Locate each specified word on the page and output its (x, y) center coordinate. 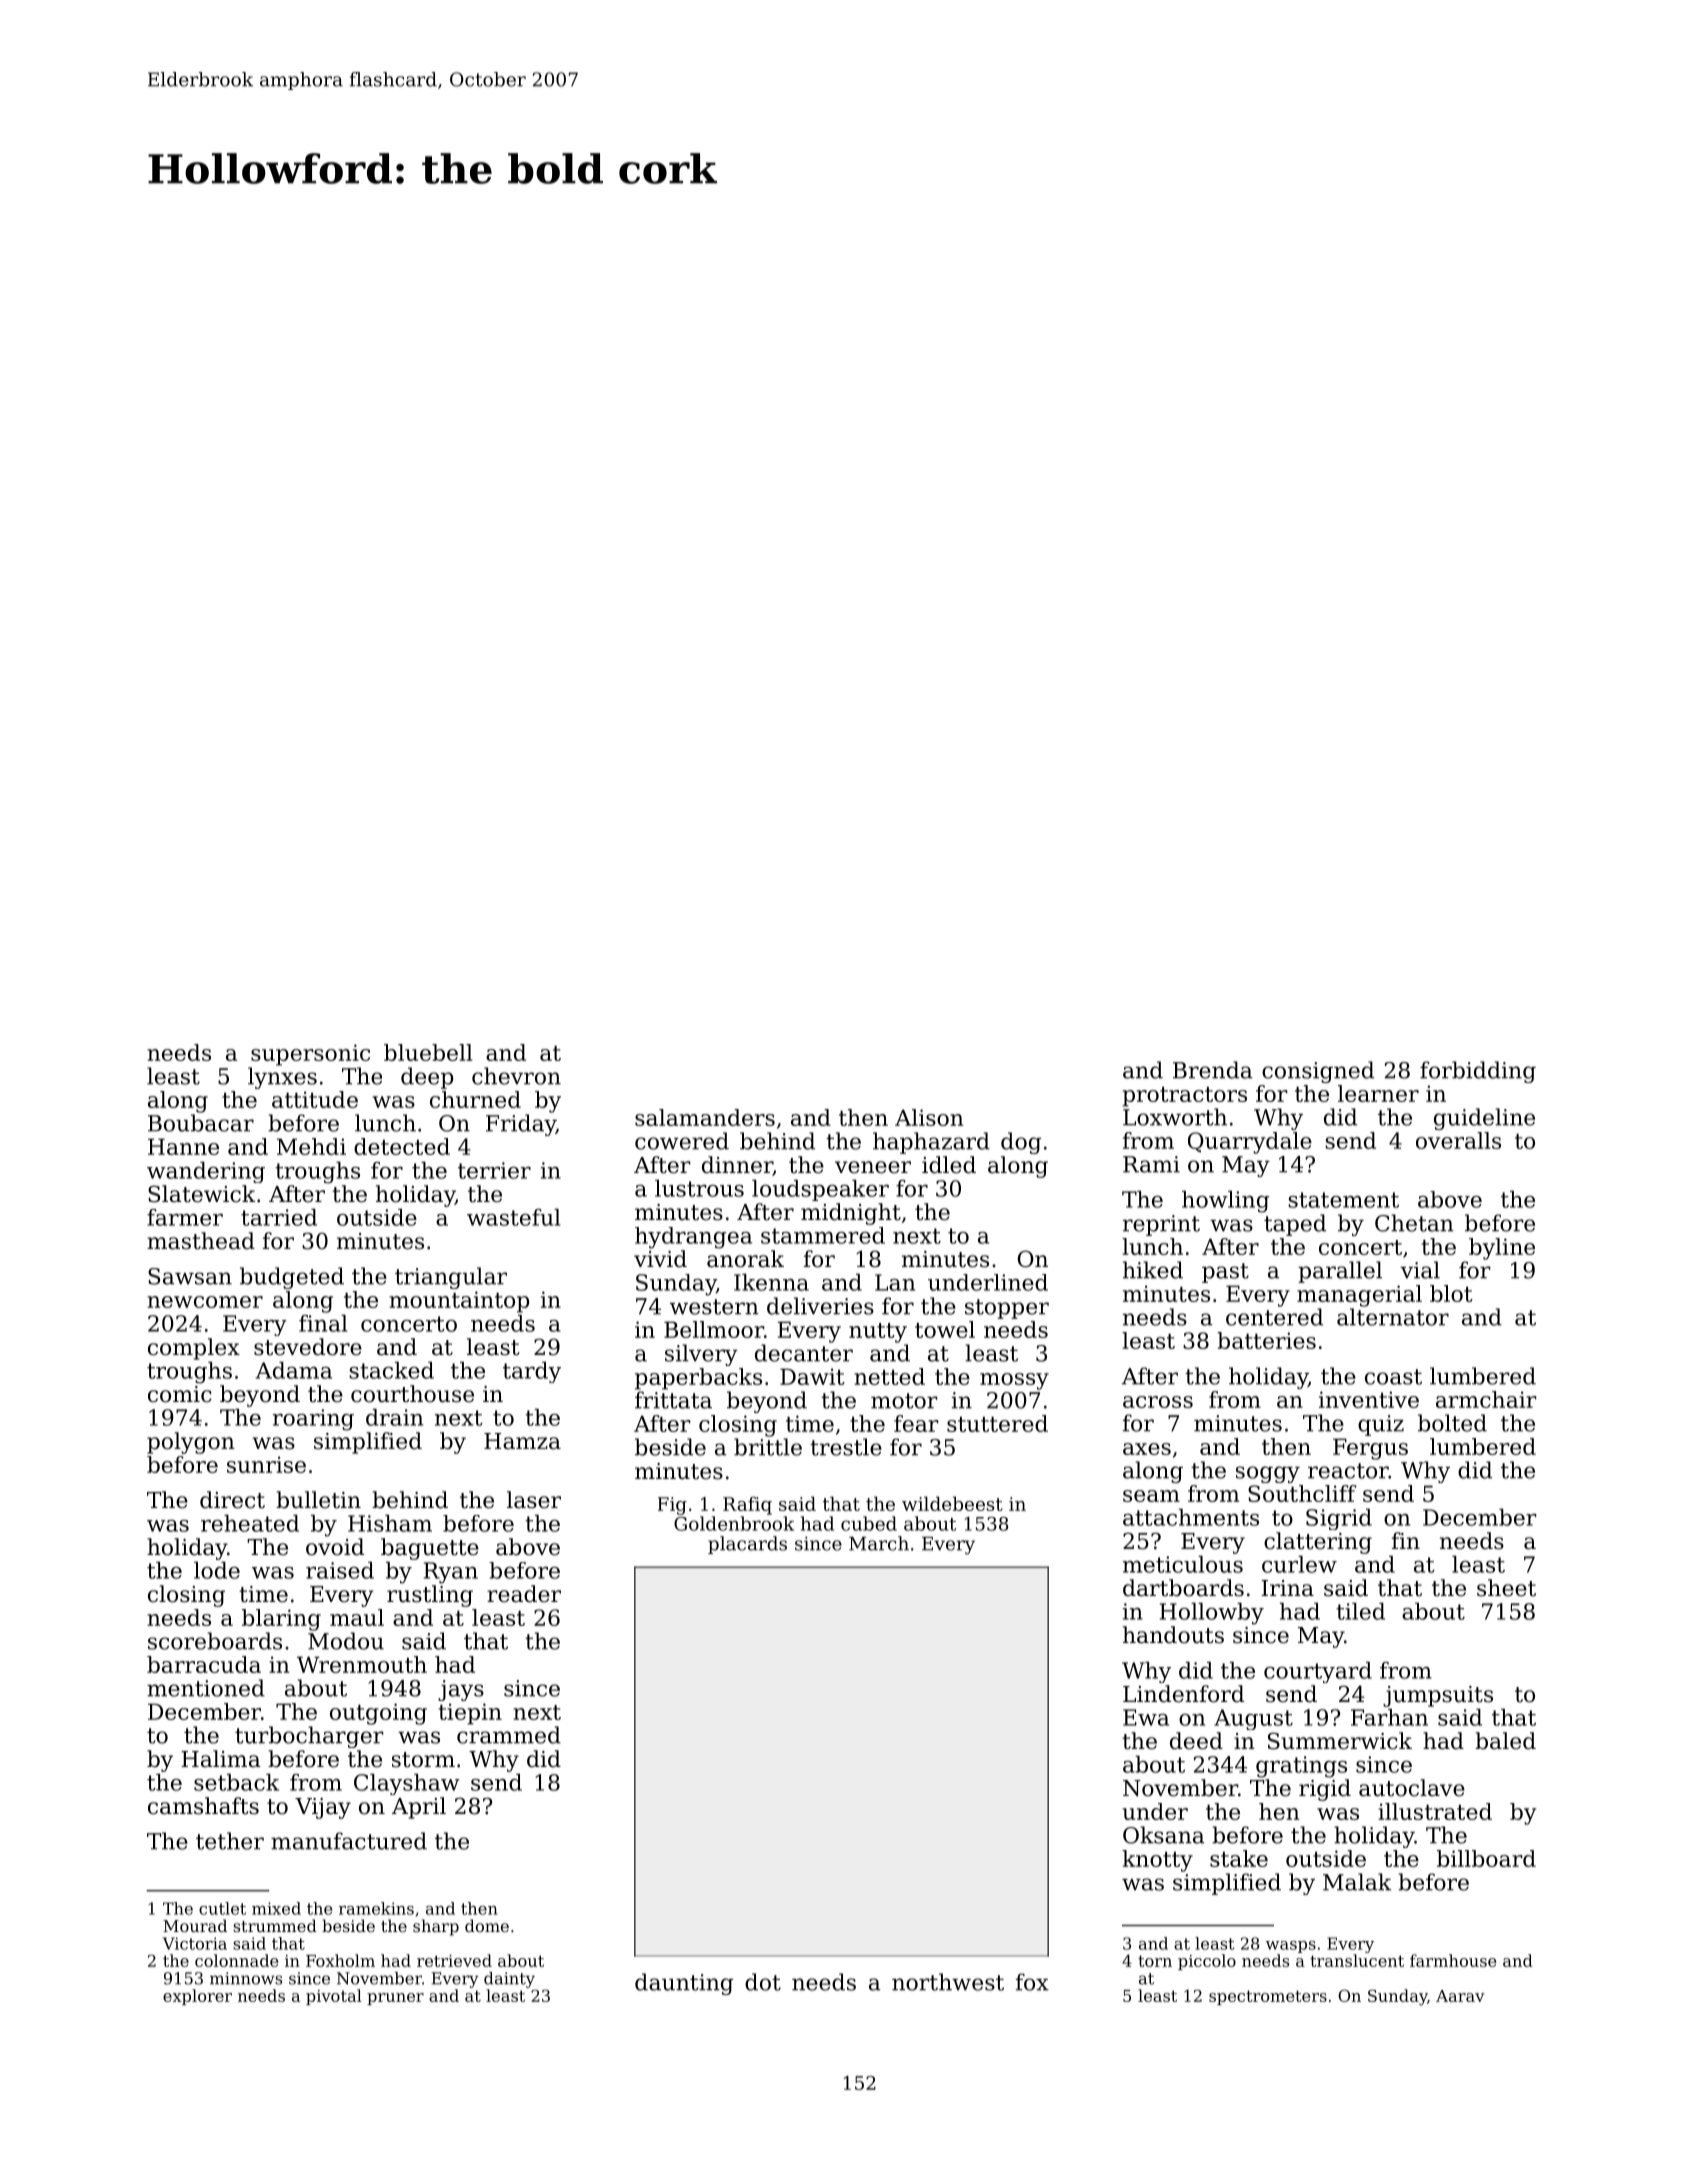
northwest (948, 1982)
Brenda (1212, 1070)
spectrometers (1268, 1997)
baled (1505, 1741)
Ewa (1146, 1717)
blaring (281, 1620)
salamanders (705, 1117)
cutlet (222, 1908)
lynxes (282, 1078)
